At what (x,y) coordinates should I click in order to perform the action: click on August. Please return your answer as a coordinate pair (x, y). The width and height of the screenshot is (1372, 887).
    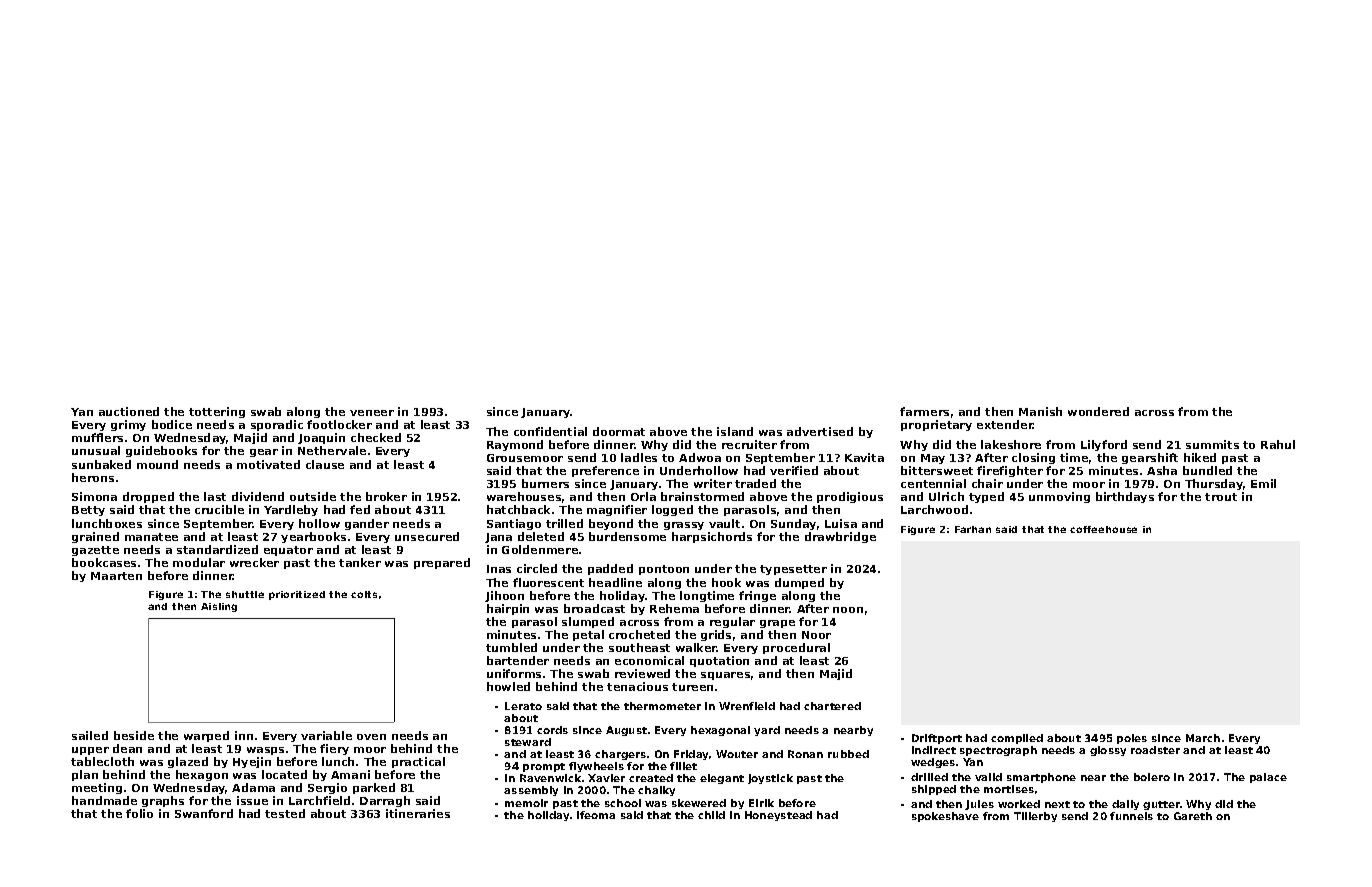
    Looking at the image, I should click on (626, 731).
